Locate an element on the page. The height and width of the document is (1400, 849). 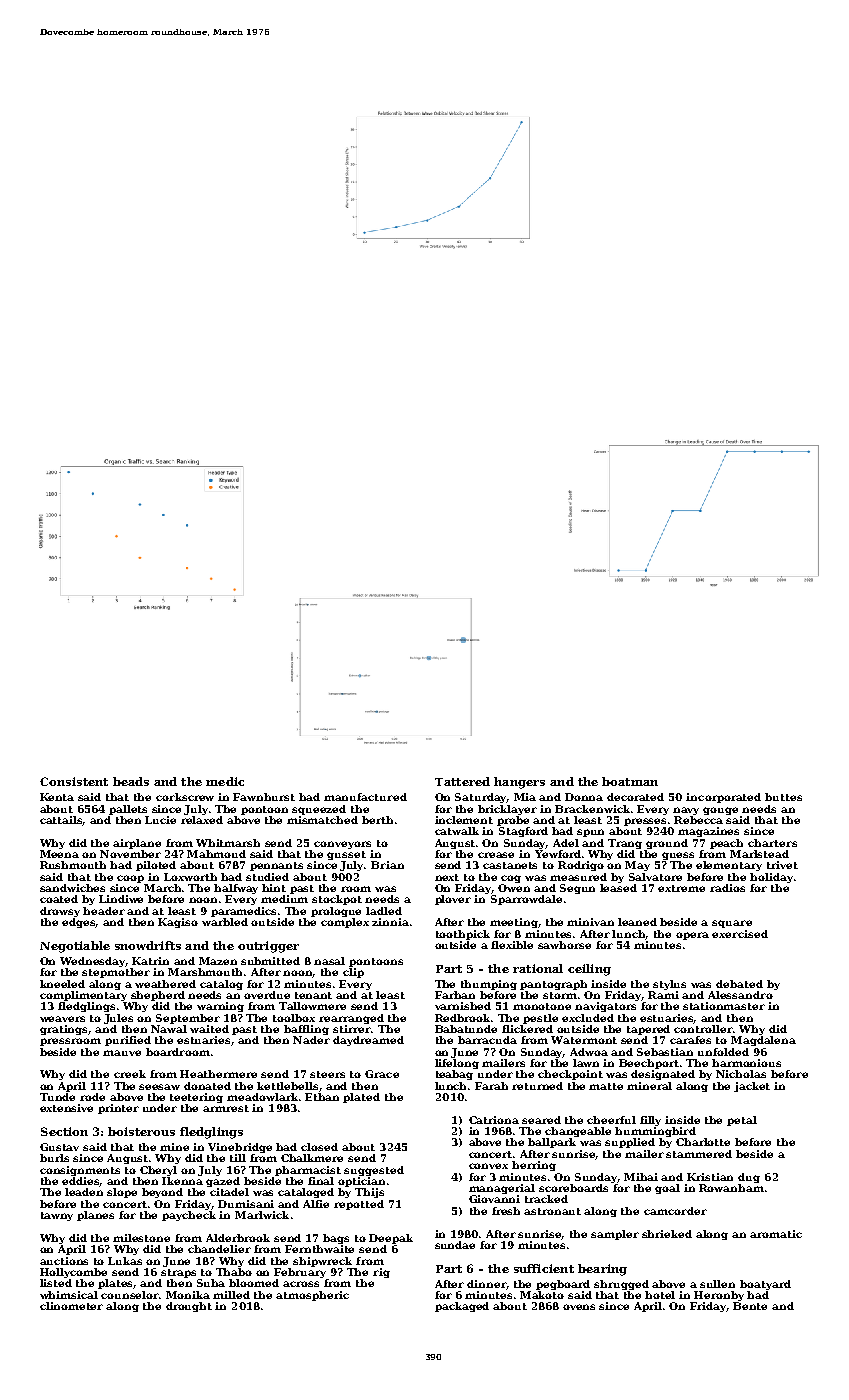
Kenta is located at coordinates (57, 797).
